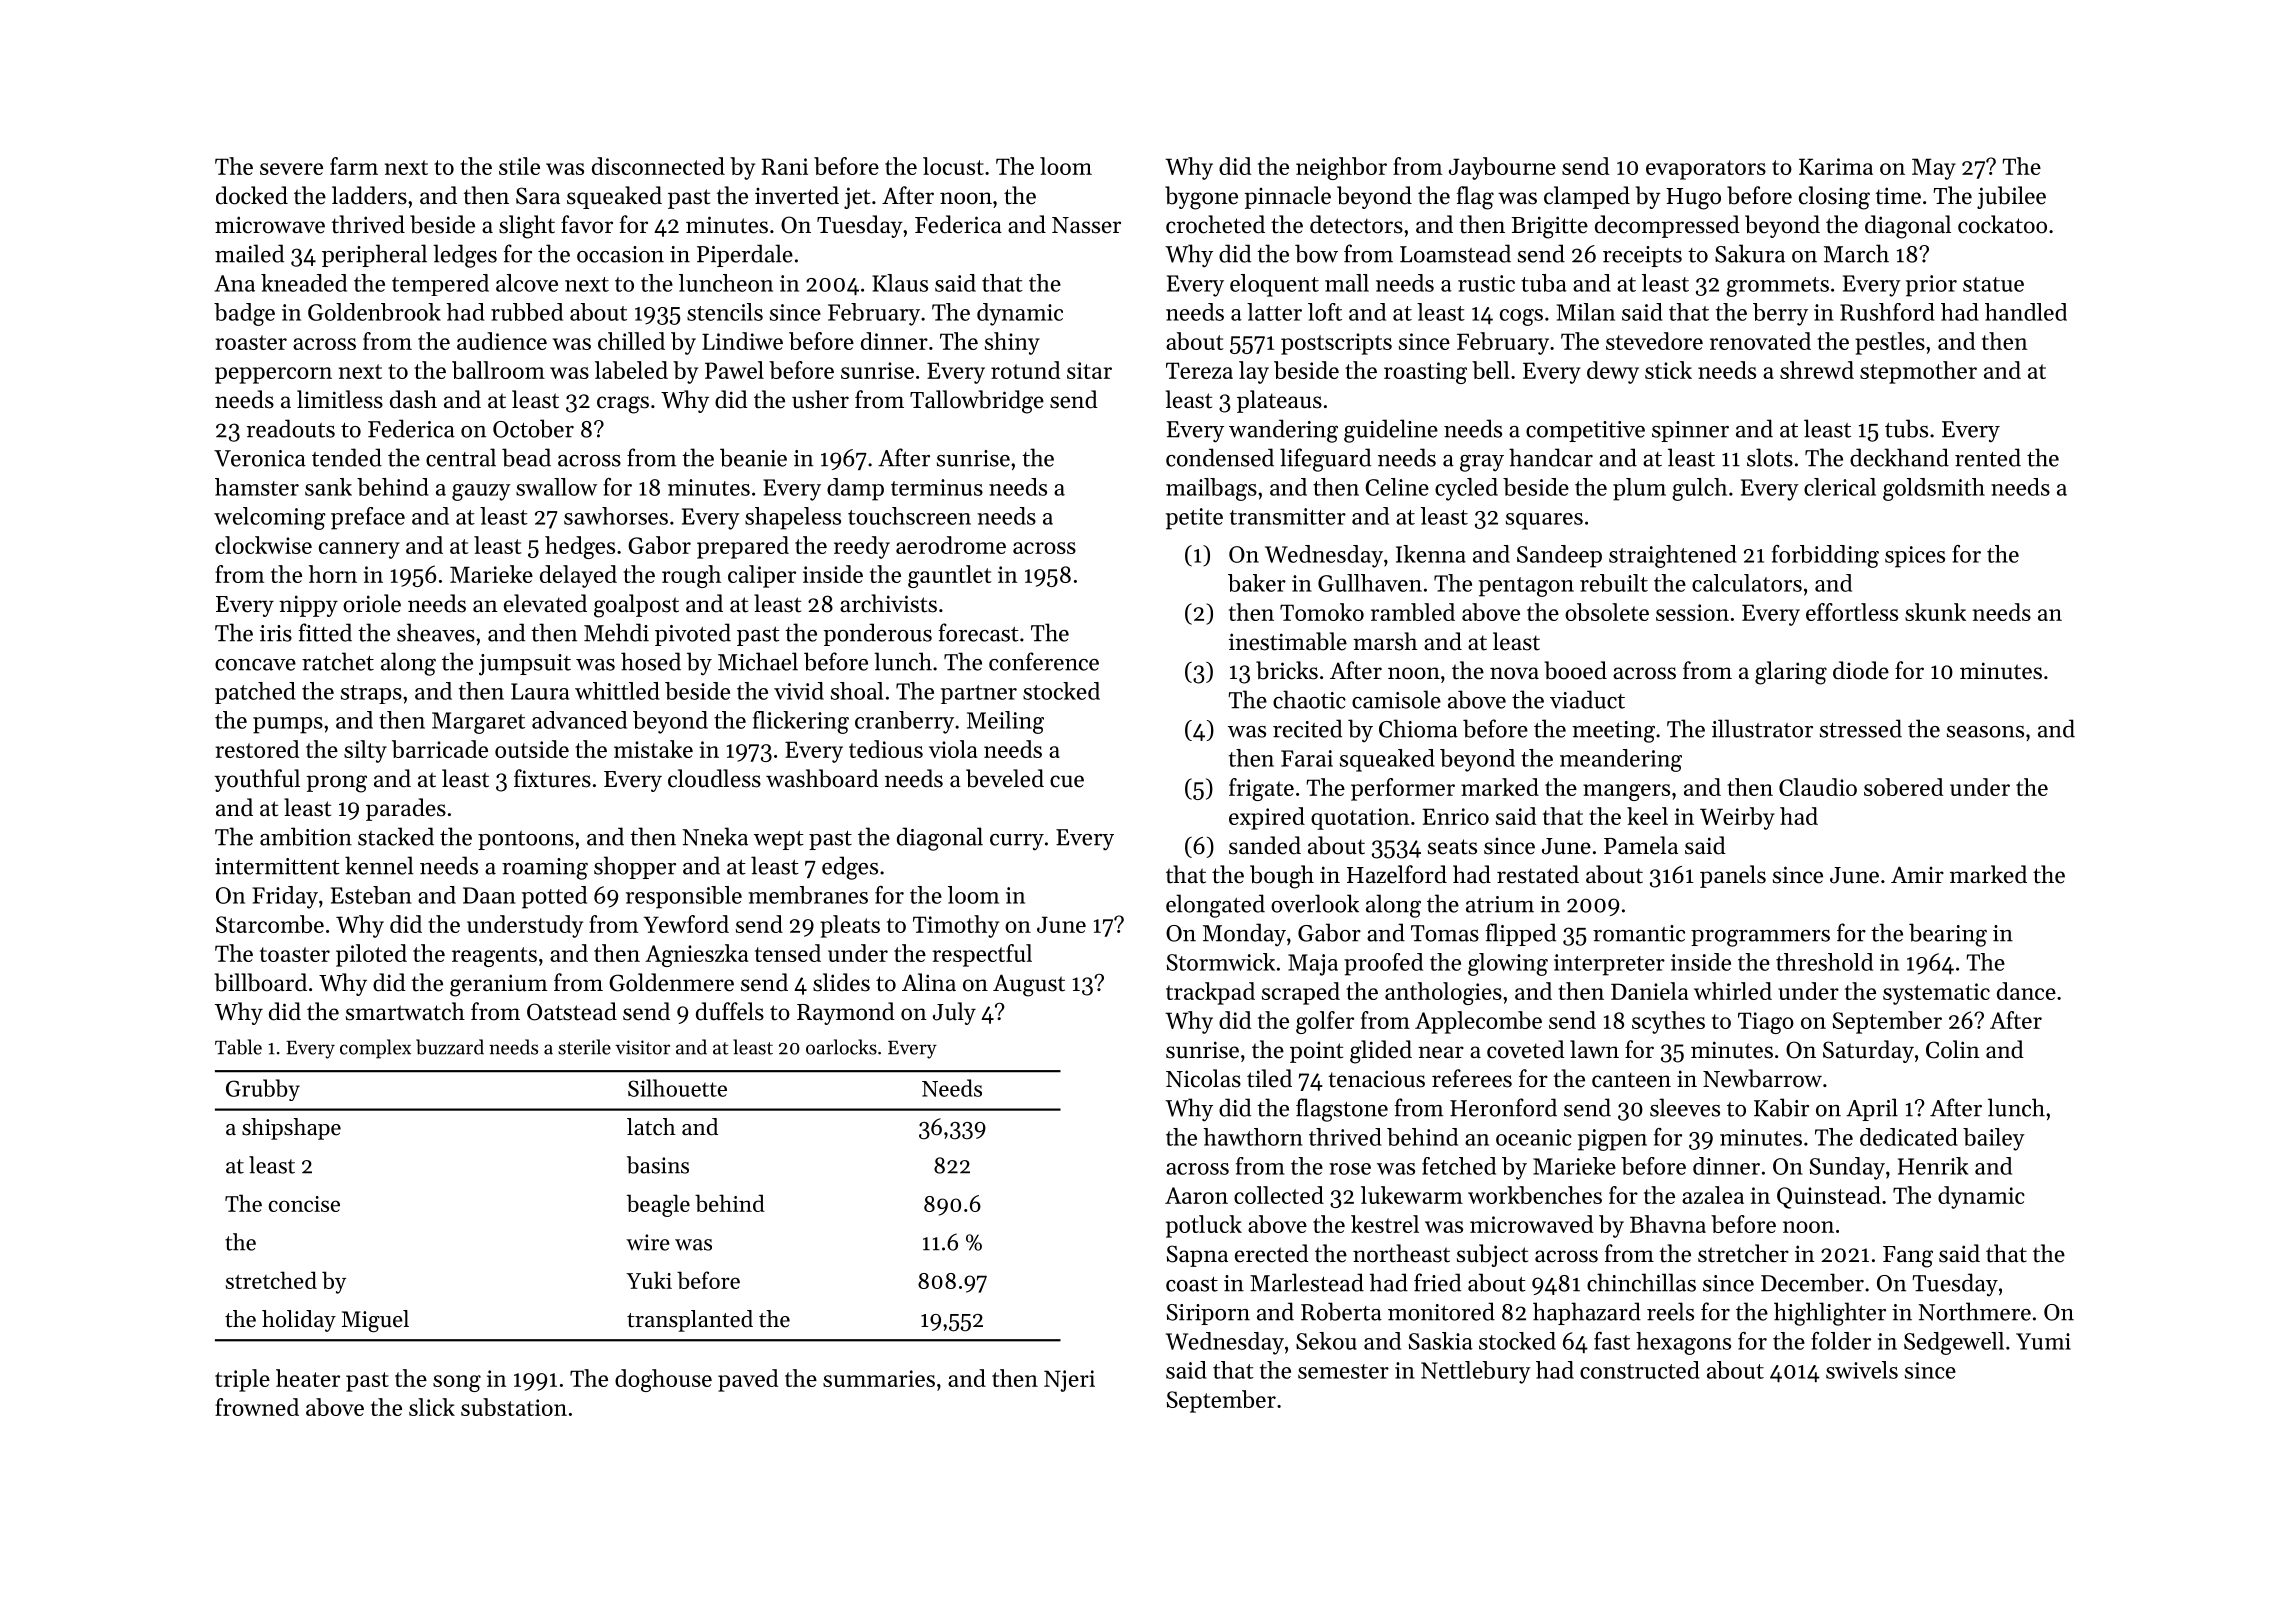  I want to click on bearing, so click(1948, 935).
